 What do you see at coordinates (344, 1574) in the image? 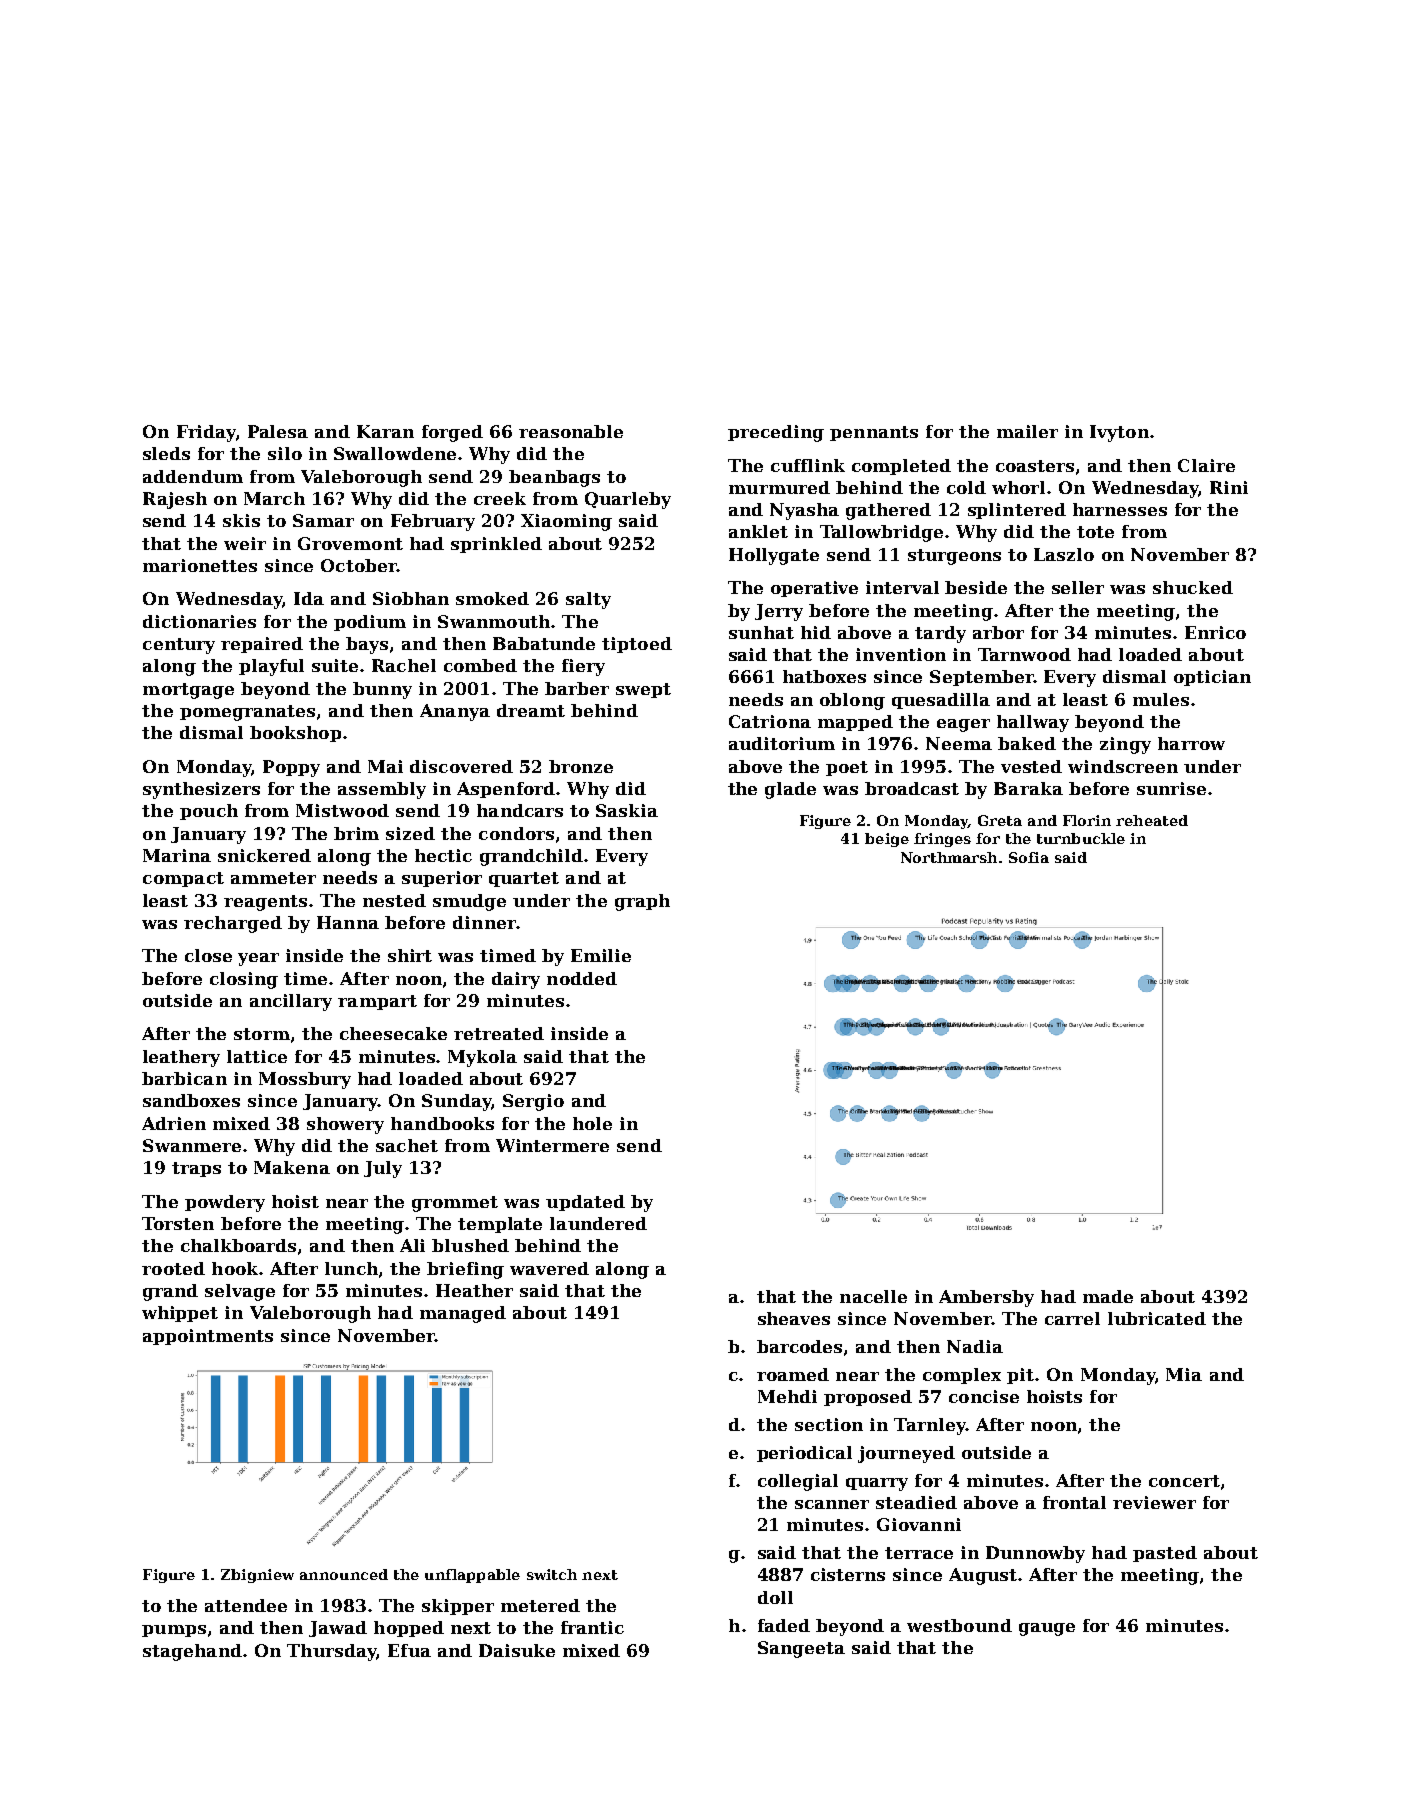
I see `announced` at bounding box center [344, 1574].
